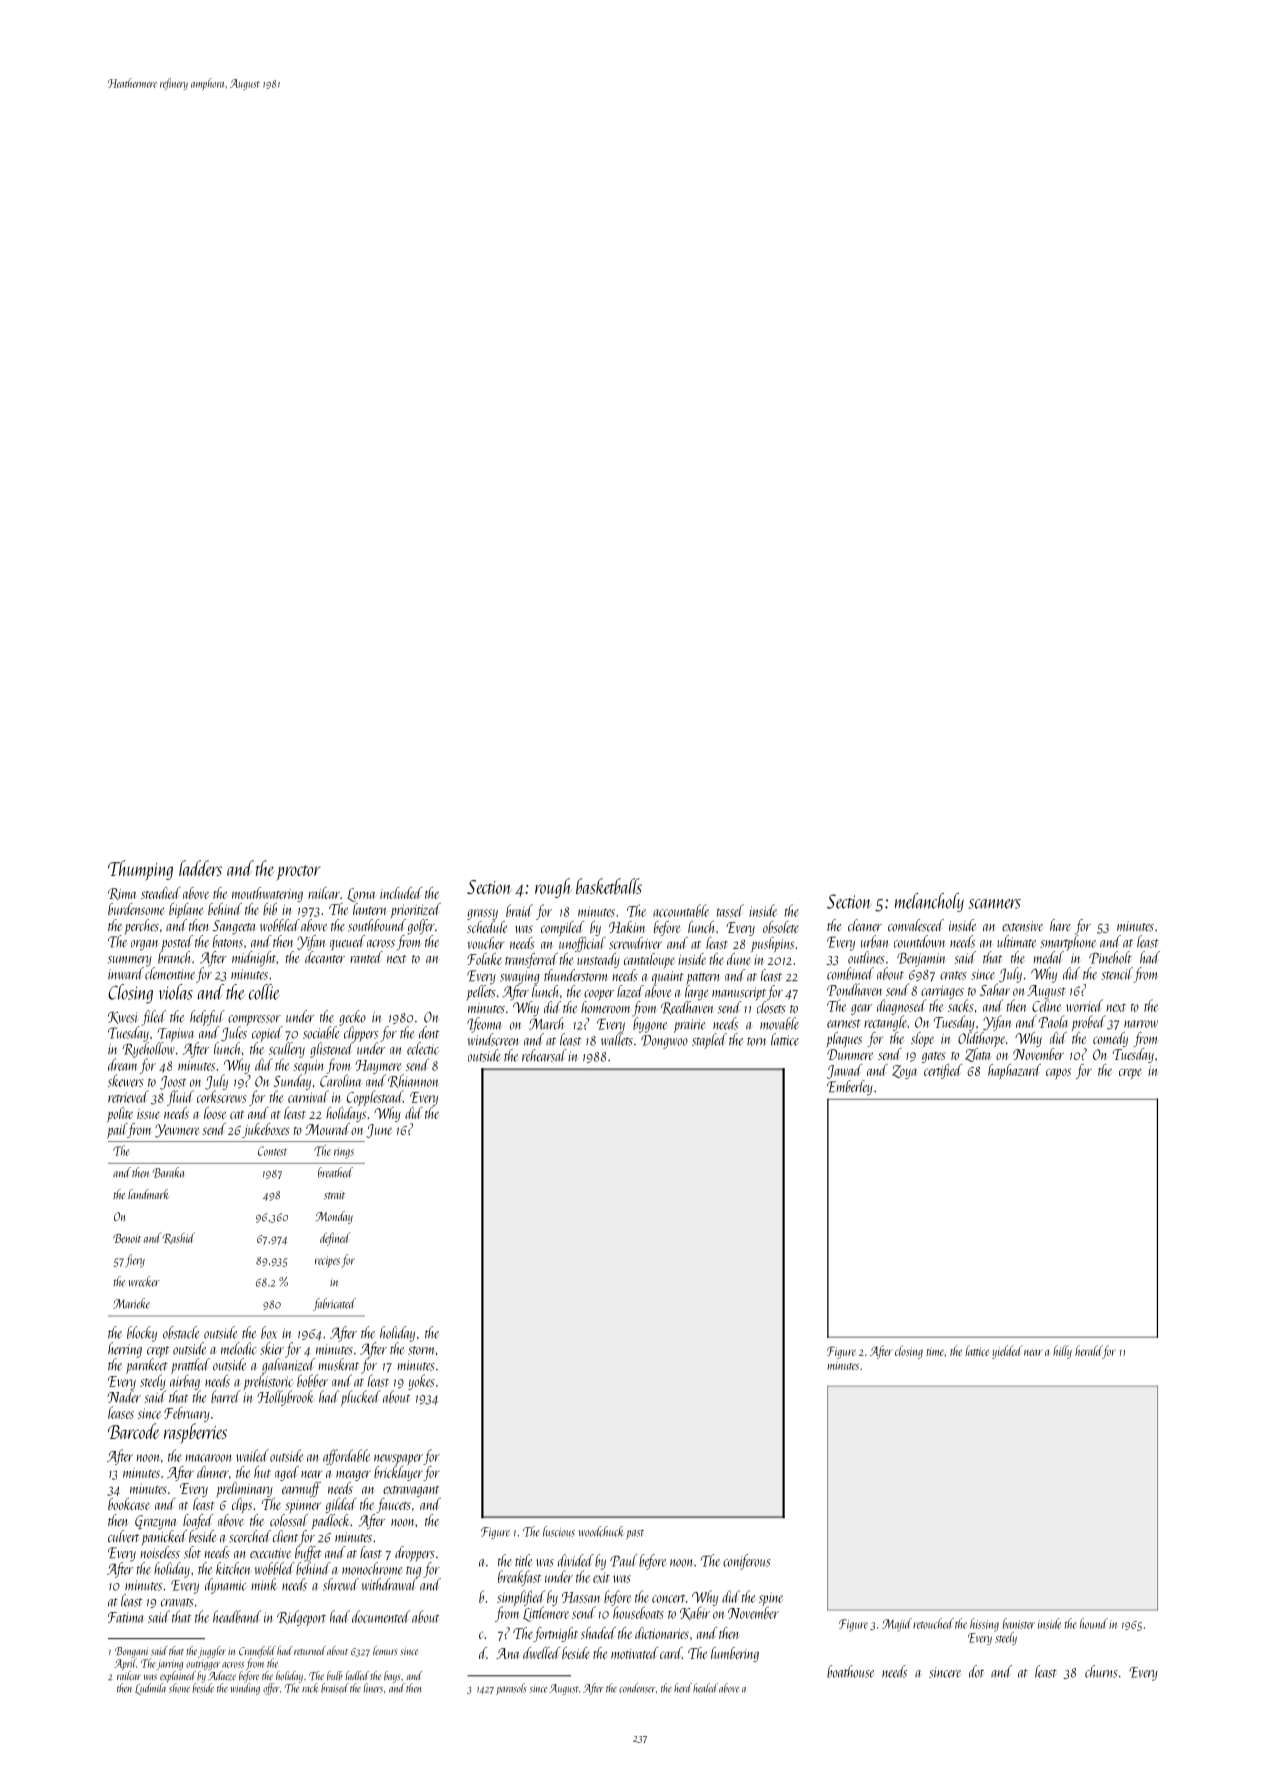 The image size is (1266, 1791). I want to click on bookcase, so click(129, 1504).
